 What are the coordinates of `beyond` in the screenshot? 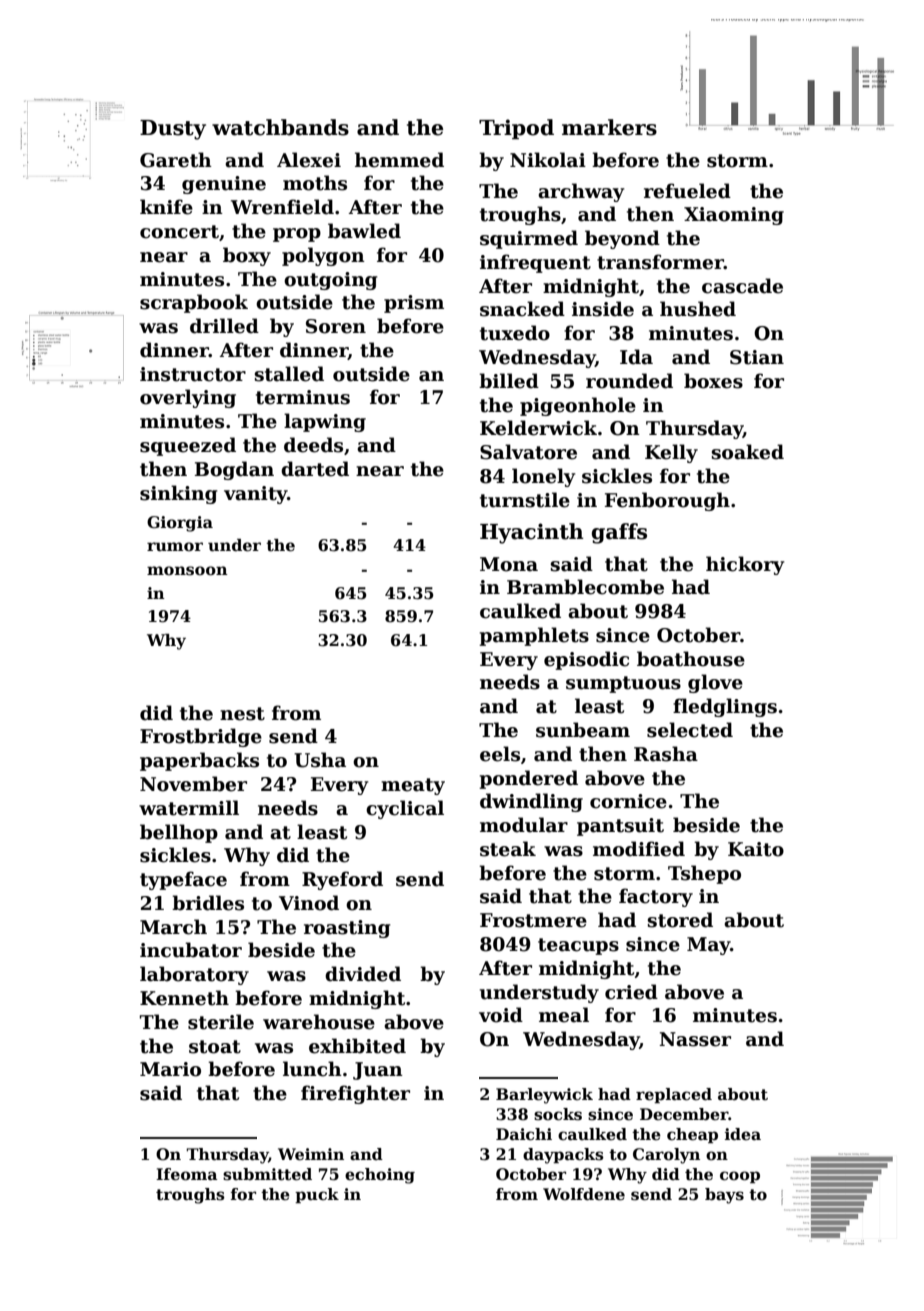 It's located at (622, 239).
